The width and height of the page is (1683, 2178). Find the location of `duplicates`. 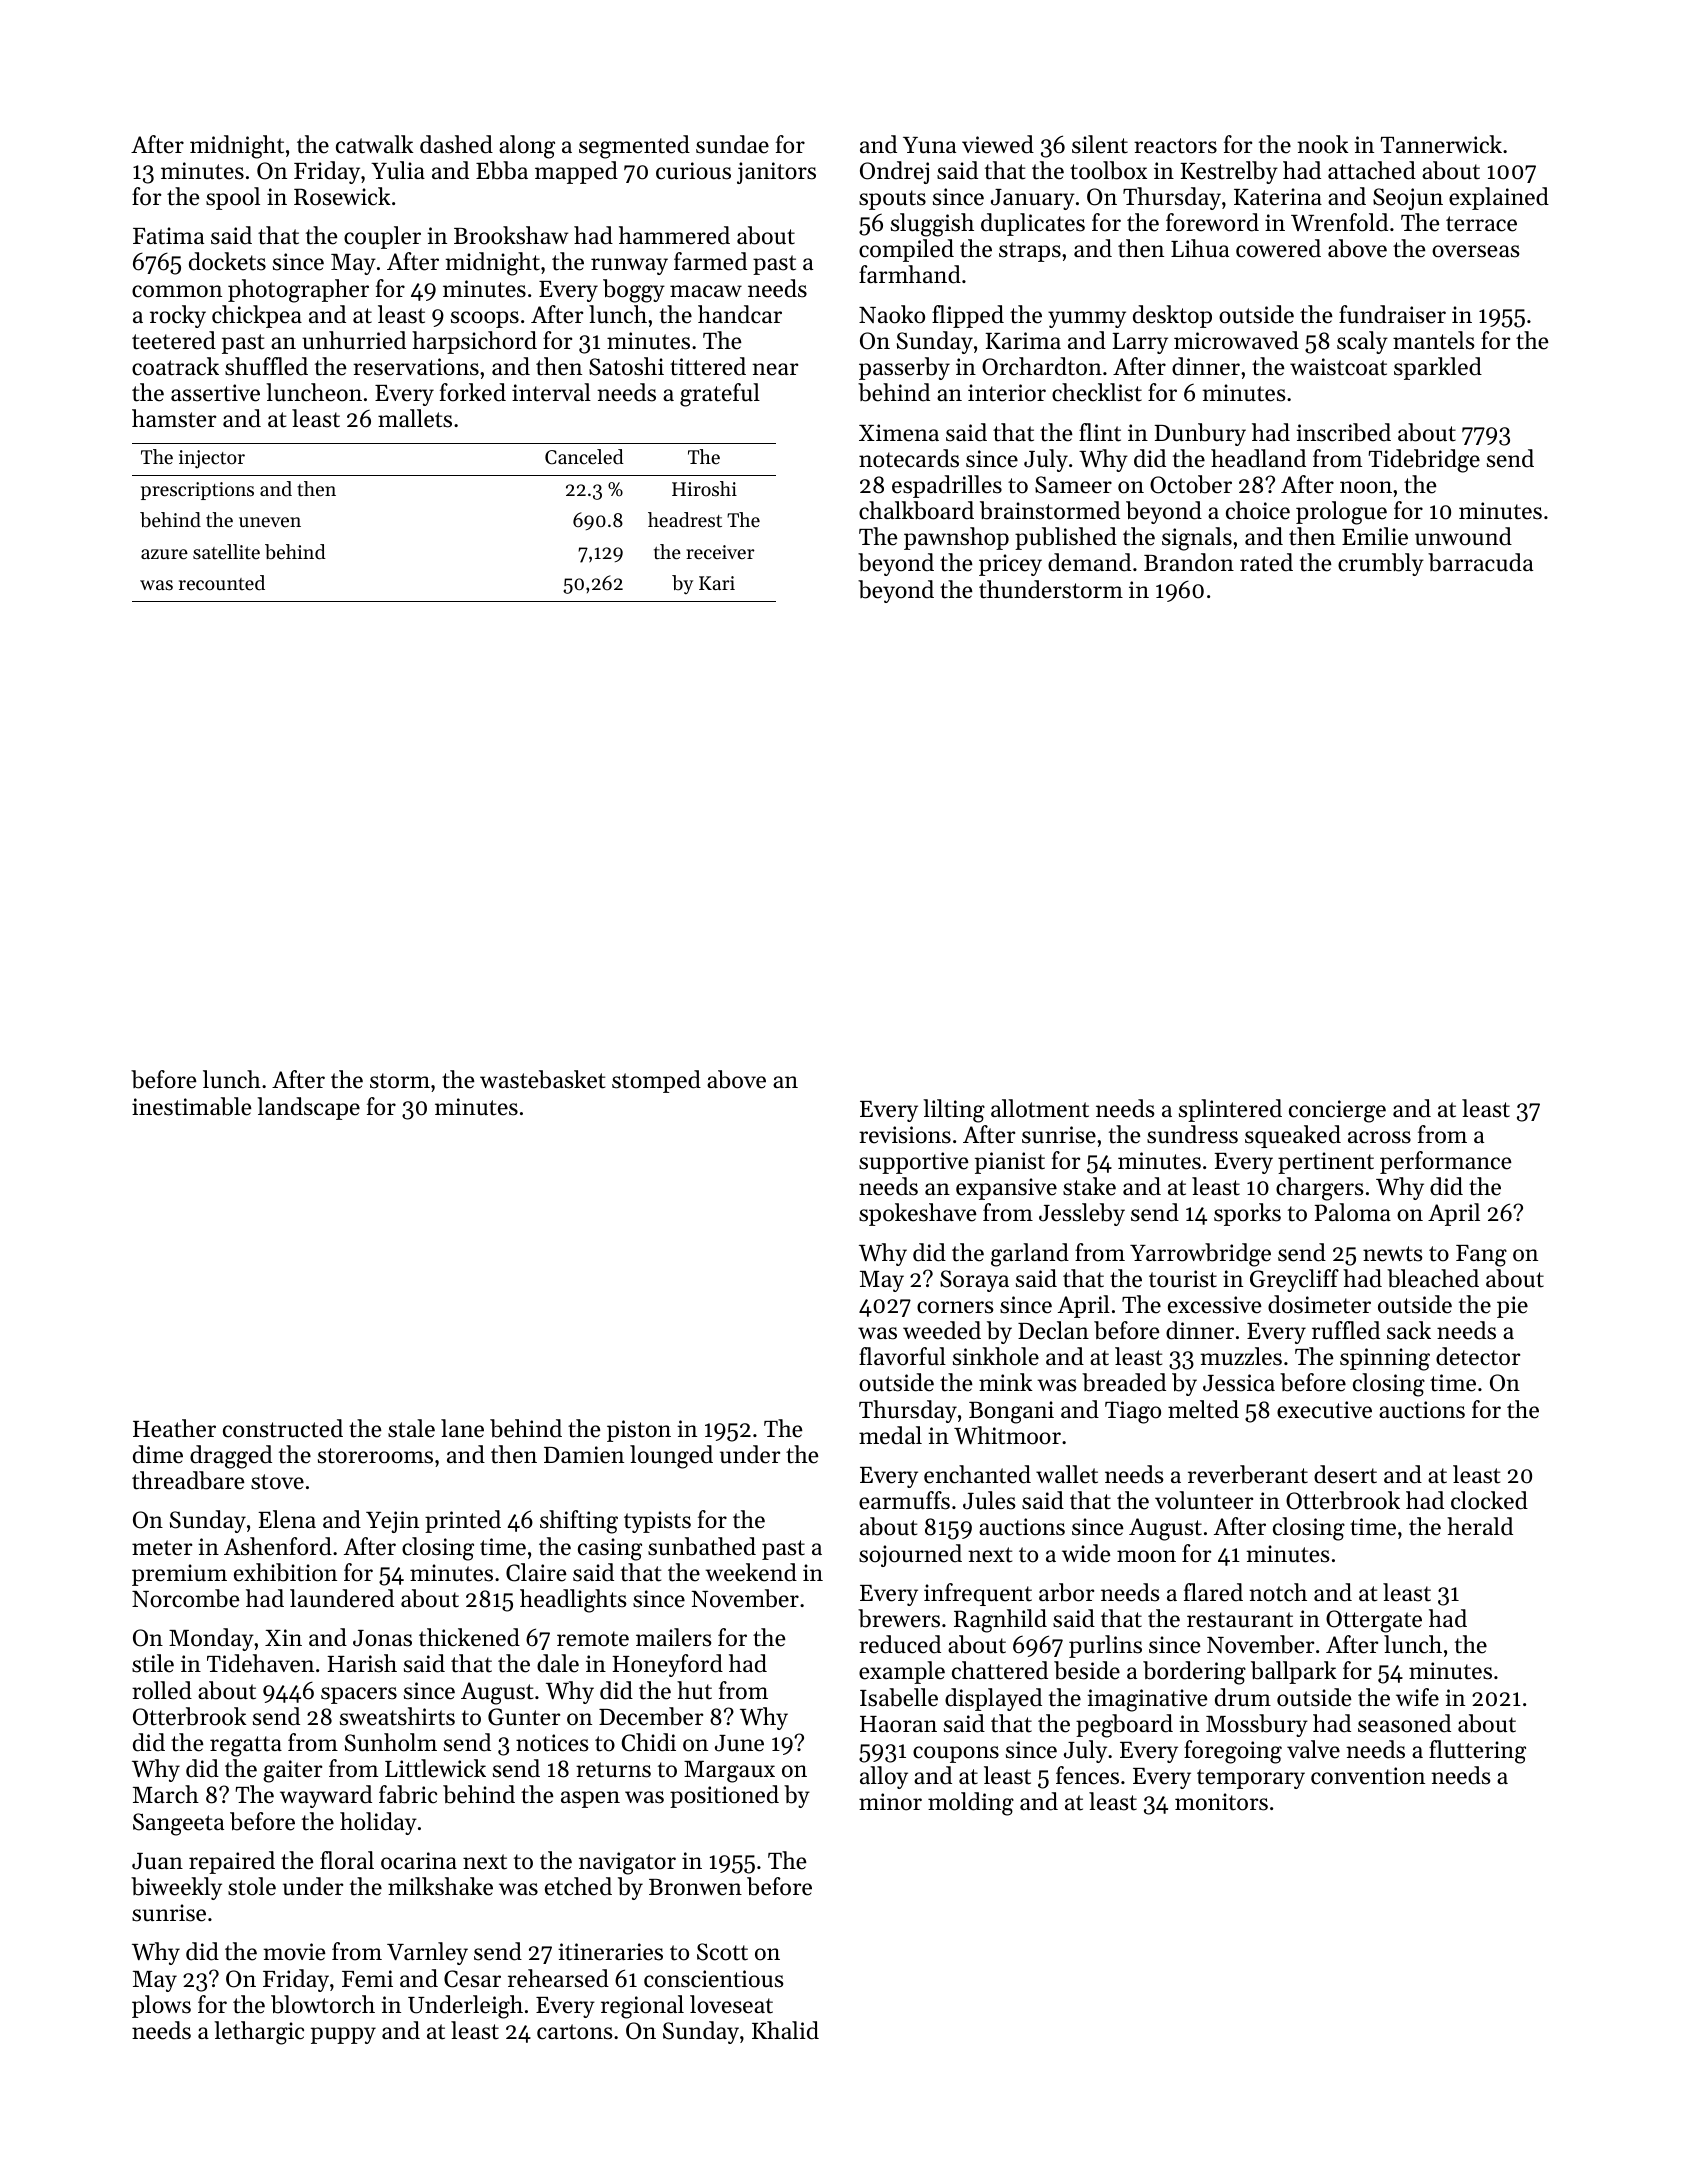

duplicates is located at coordinates (1033, 224).
